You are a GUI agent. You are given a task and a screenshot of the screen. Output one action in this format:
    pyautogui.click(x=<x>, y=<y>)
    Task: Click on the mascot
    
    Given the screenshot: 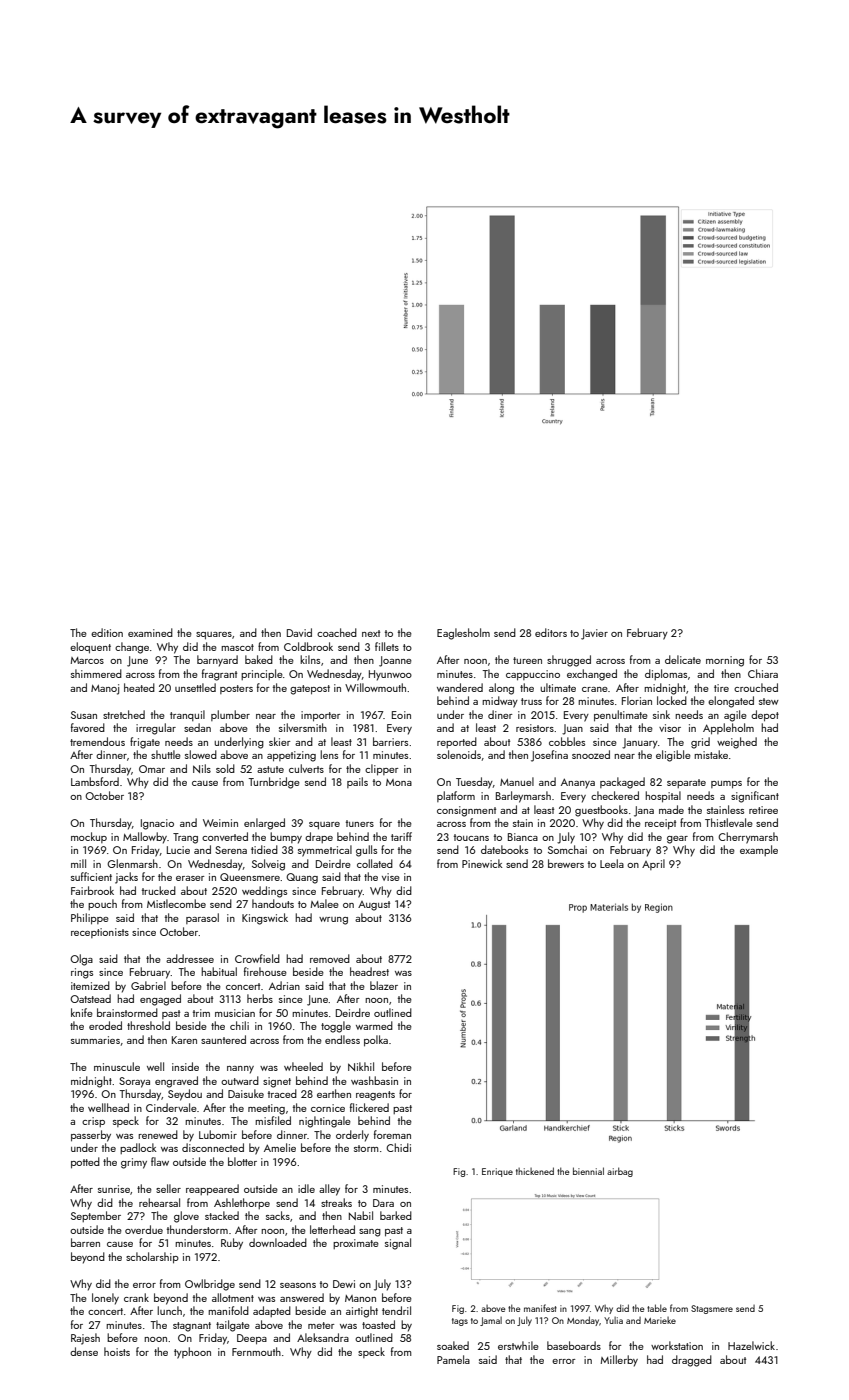 What is the action you would take?
    pyautogui.click(x=237, y=647)
